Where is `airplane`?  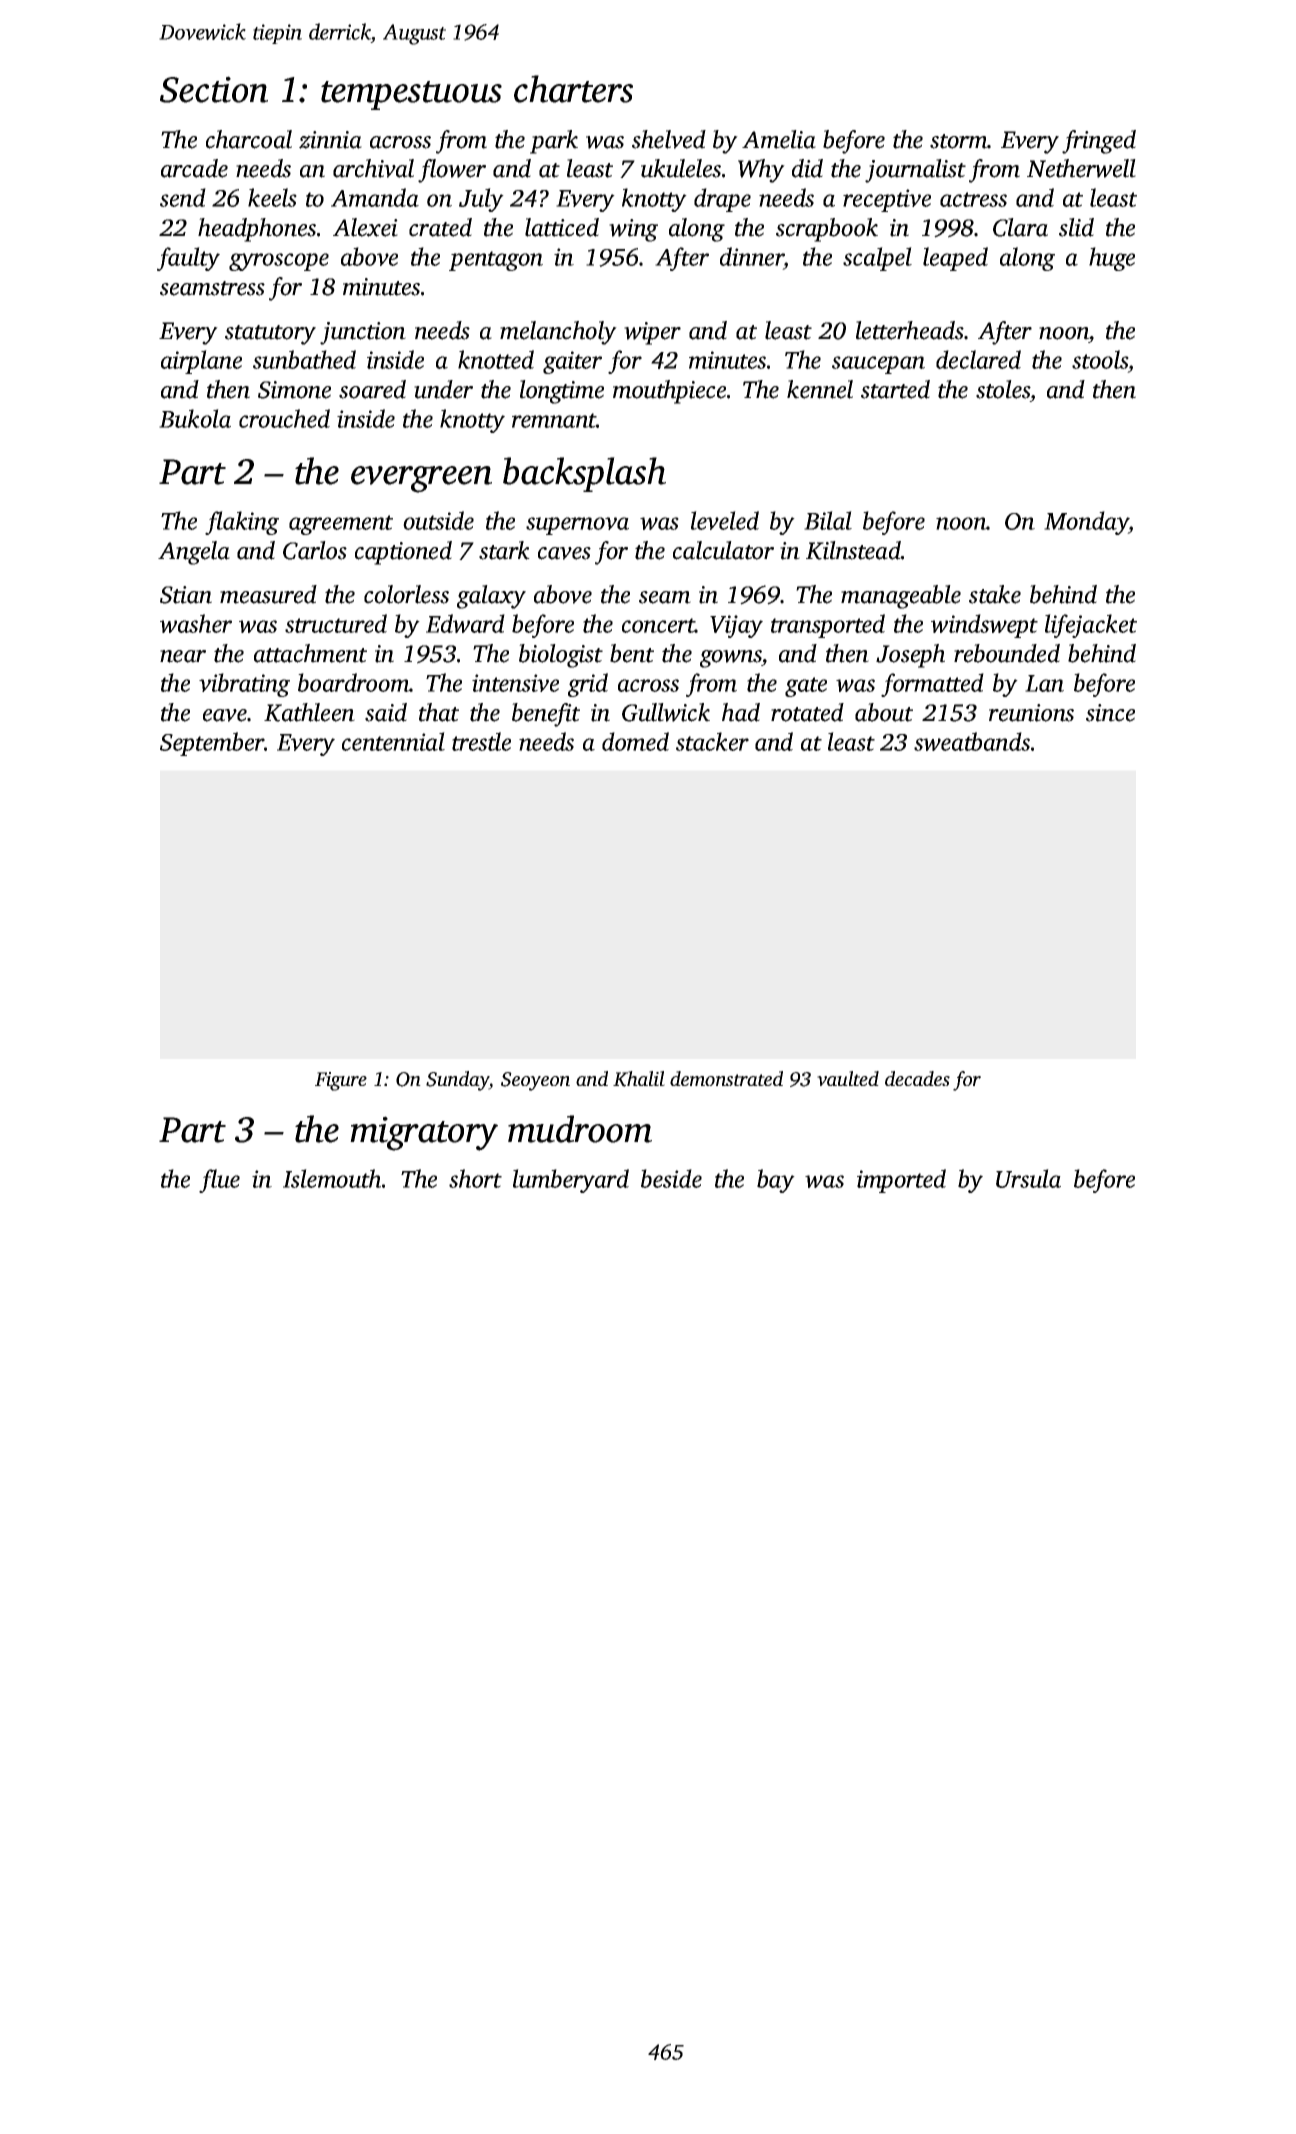
airplane is located at coordinates (201, 362).
